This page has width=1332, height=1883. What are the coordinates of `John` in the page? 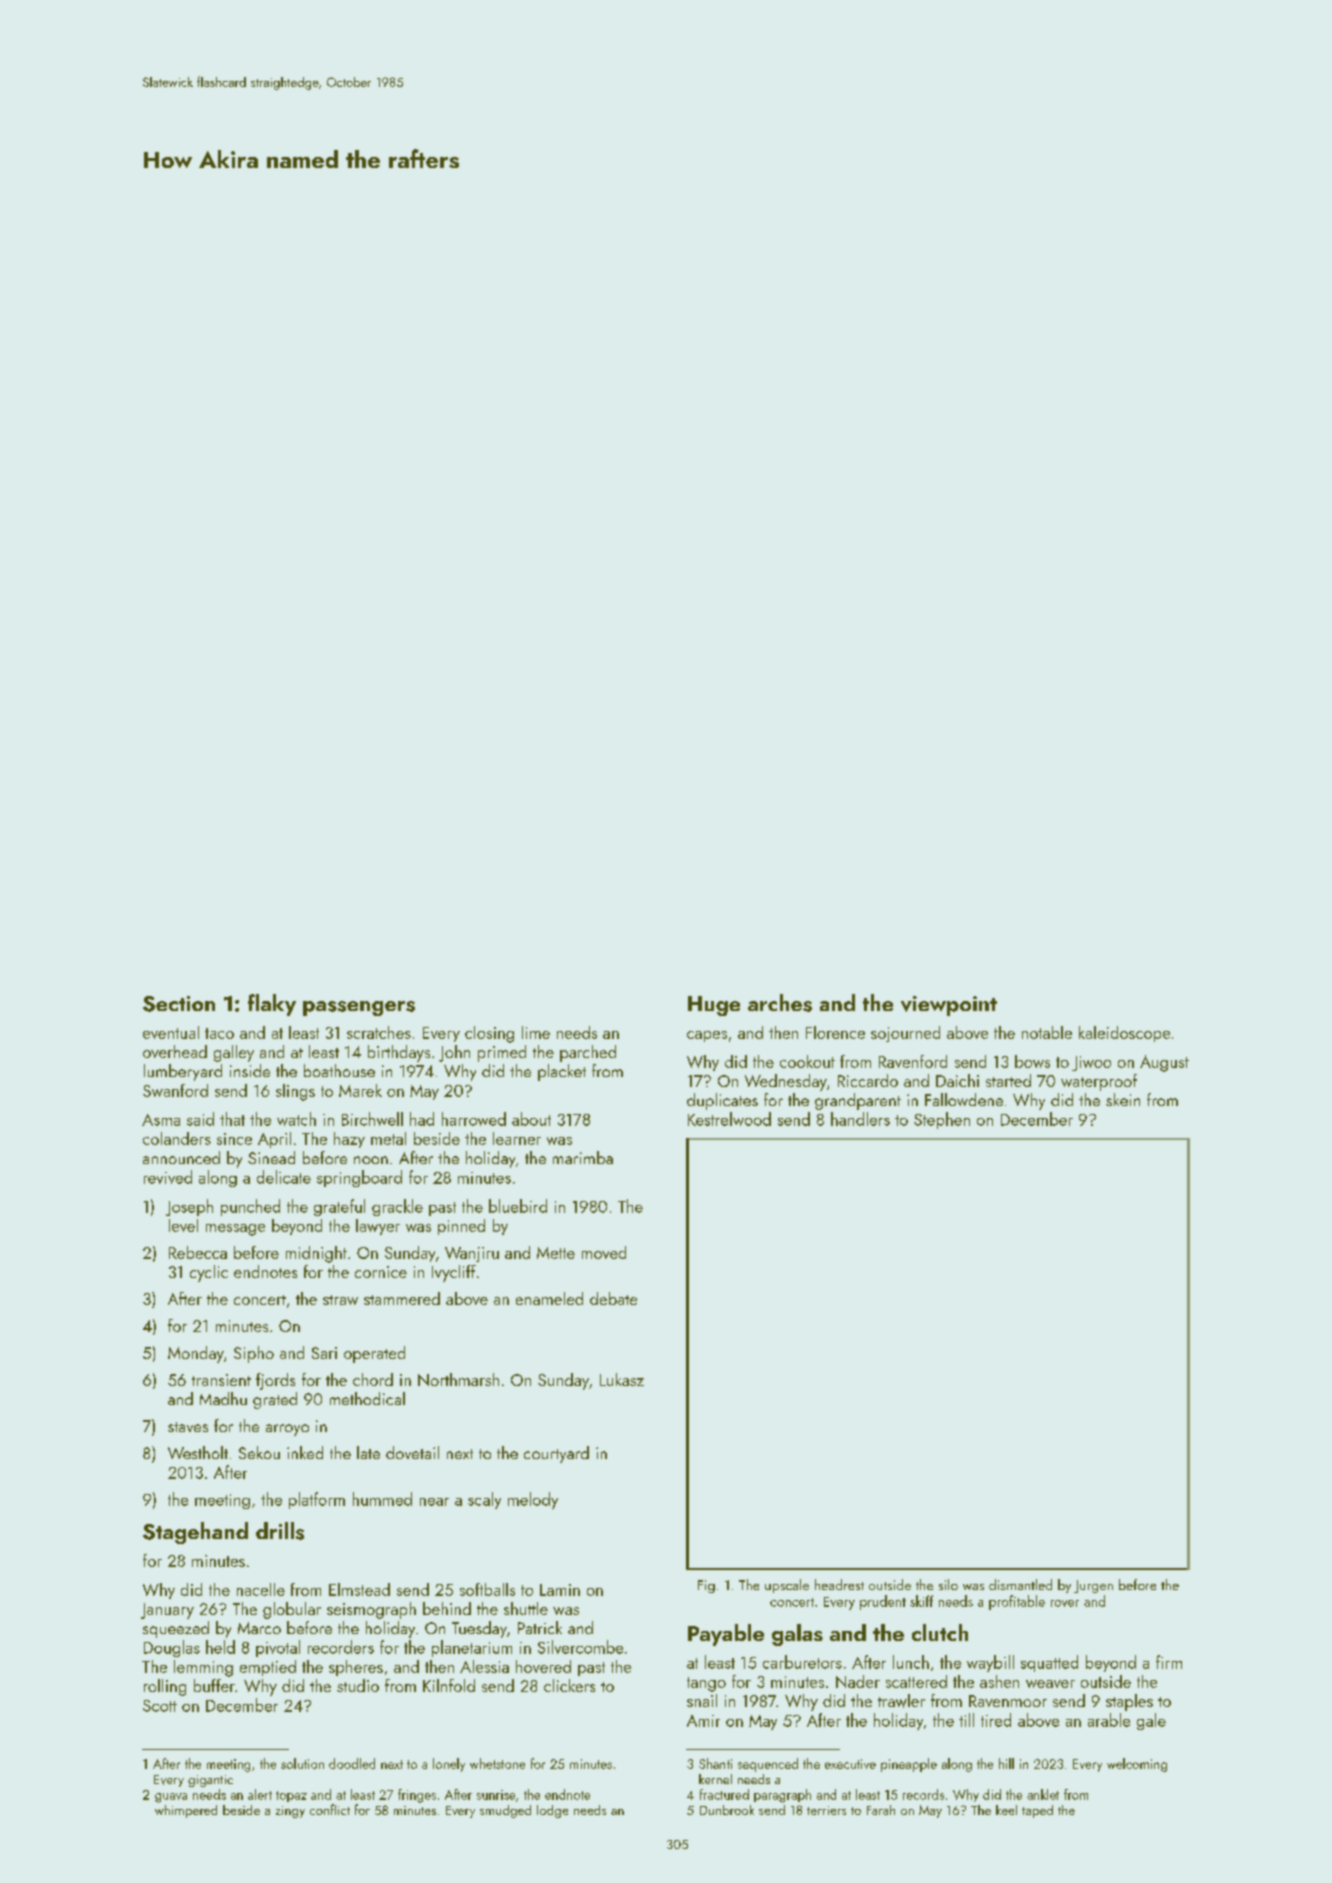 It's located at (454, 1053).
